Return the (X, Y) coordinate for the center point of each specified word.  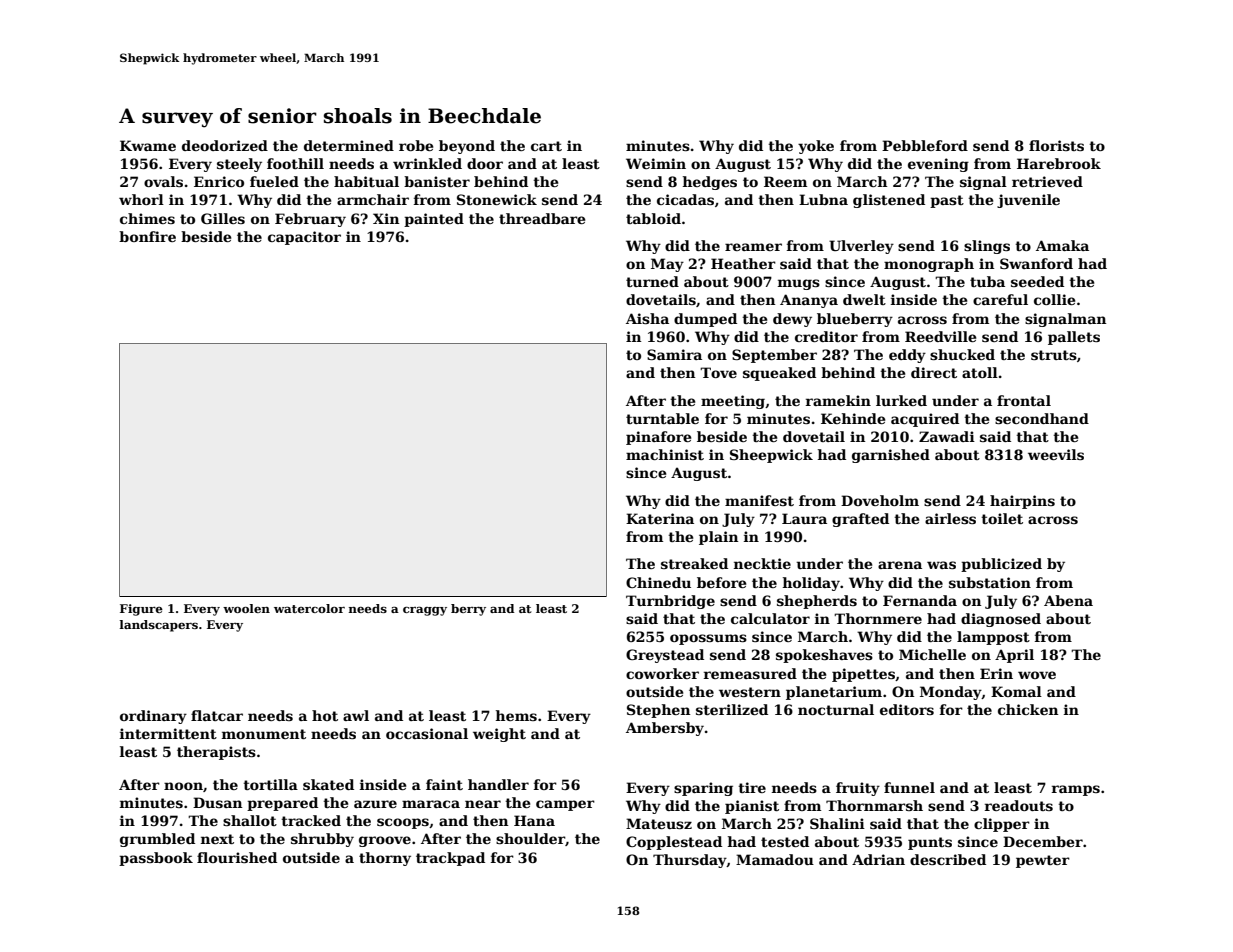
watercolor (309, 608)
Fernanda (920, 600)
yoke (816, 147)
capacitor (304, 238)
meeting (733, 402)
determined (349, 145)
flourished (237, 857)
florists (1056, 145)
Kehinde (853, 418)
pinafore (658, 438)
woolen (246, 608)
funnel (909, 787)
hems (516, 715)
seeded (1037, 281)
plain (718, 538)
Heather (743, 263)
